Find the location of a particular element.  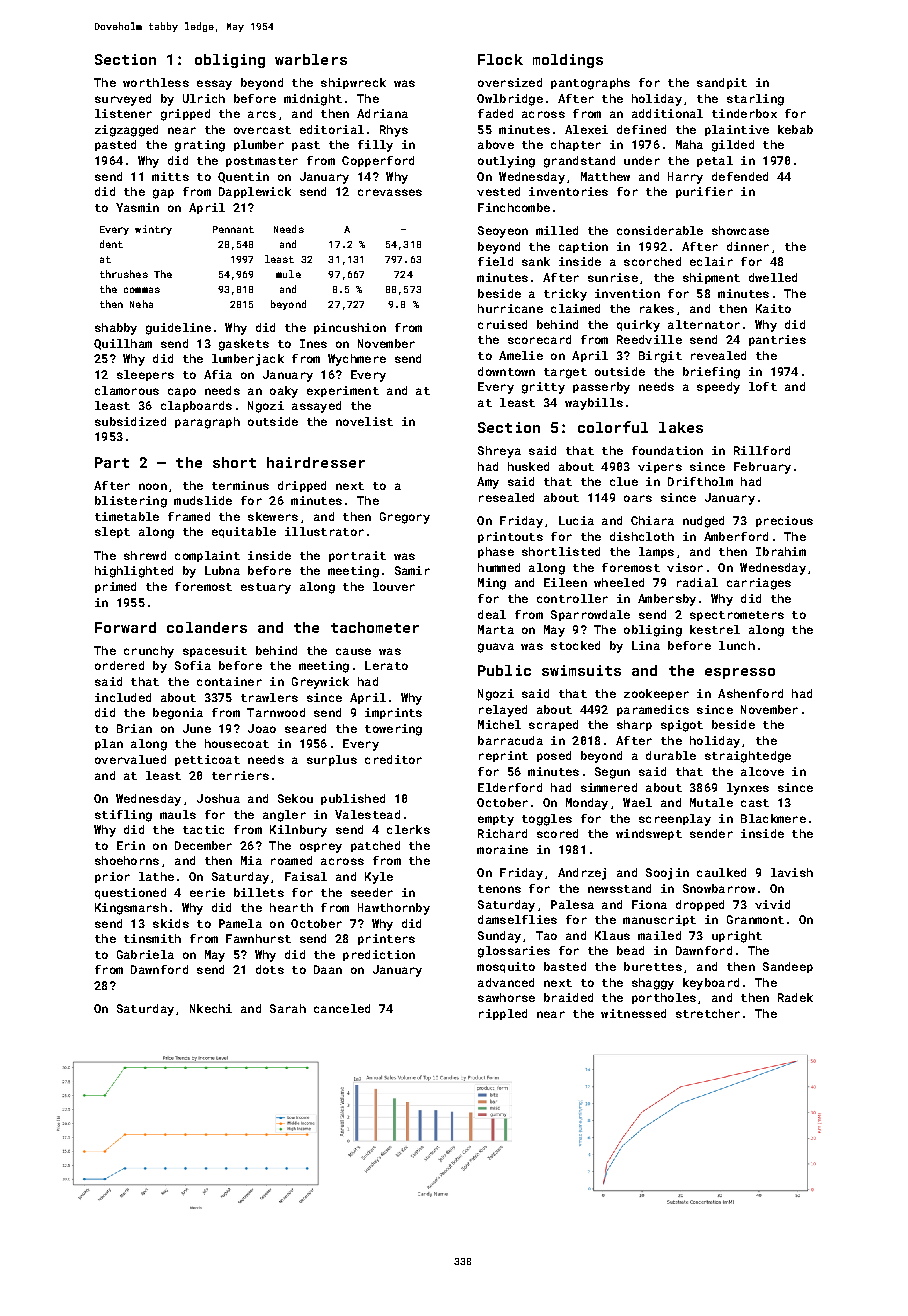

Nkechi is located at coordinates (211, 1008).
